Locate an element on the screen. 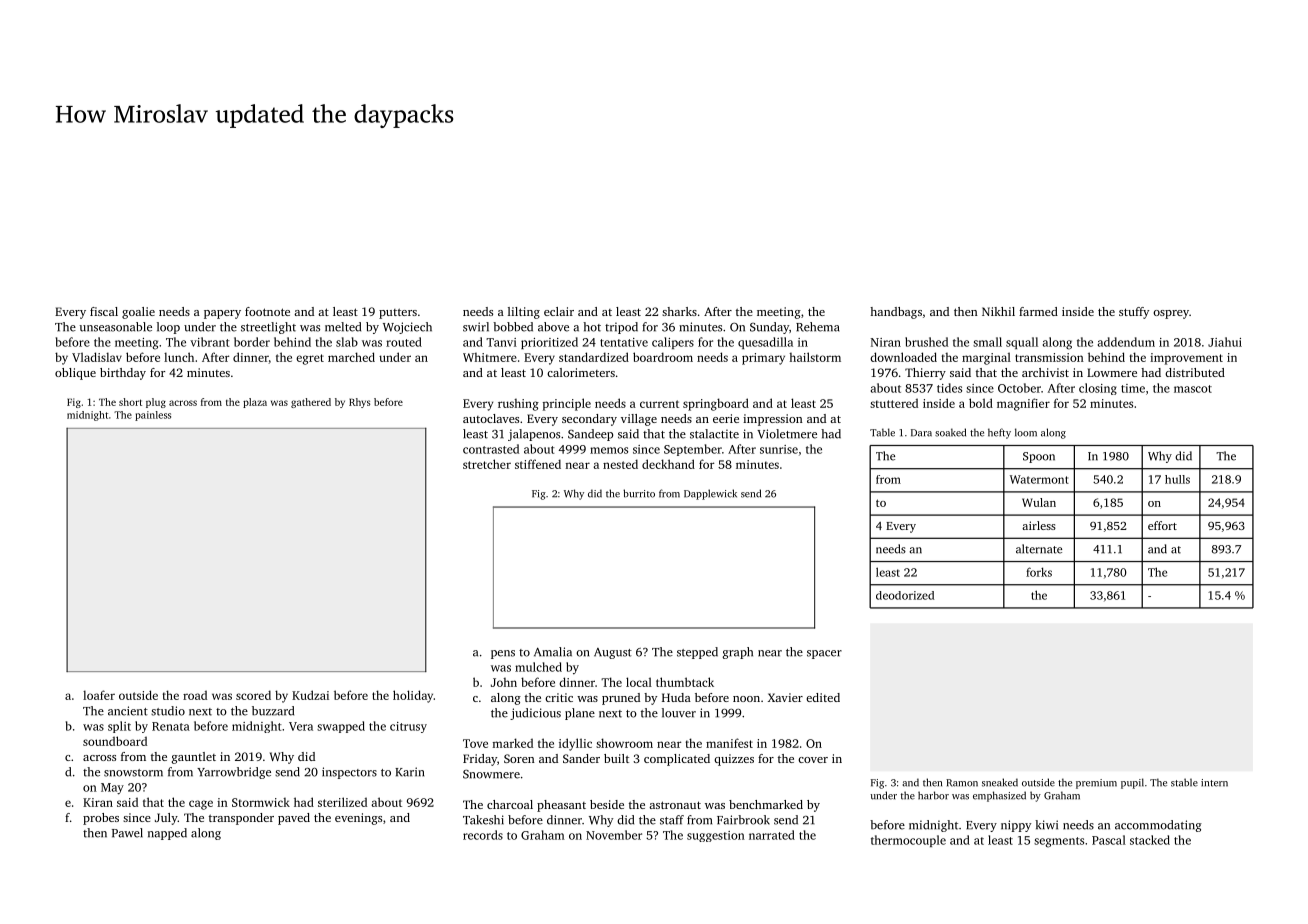  Jiahui is located at coordinates (1225, 342).
